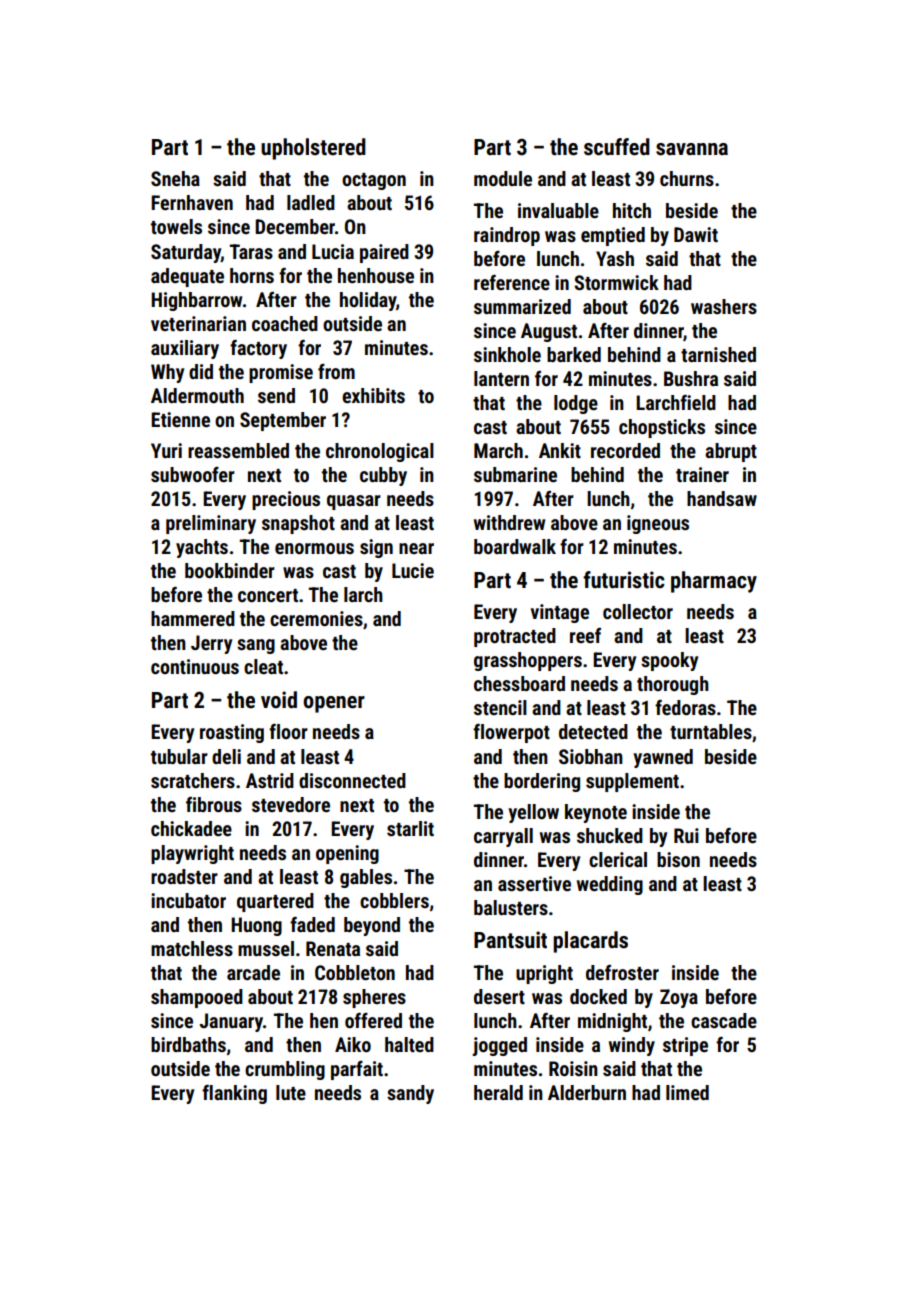 The height and width of the screenshot is (1289, 908). Describe the element at coordinates (515, 637) in the screenshot. I see `protracted` at that location.
